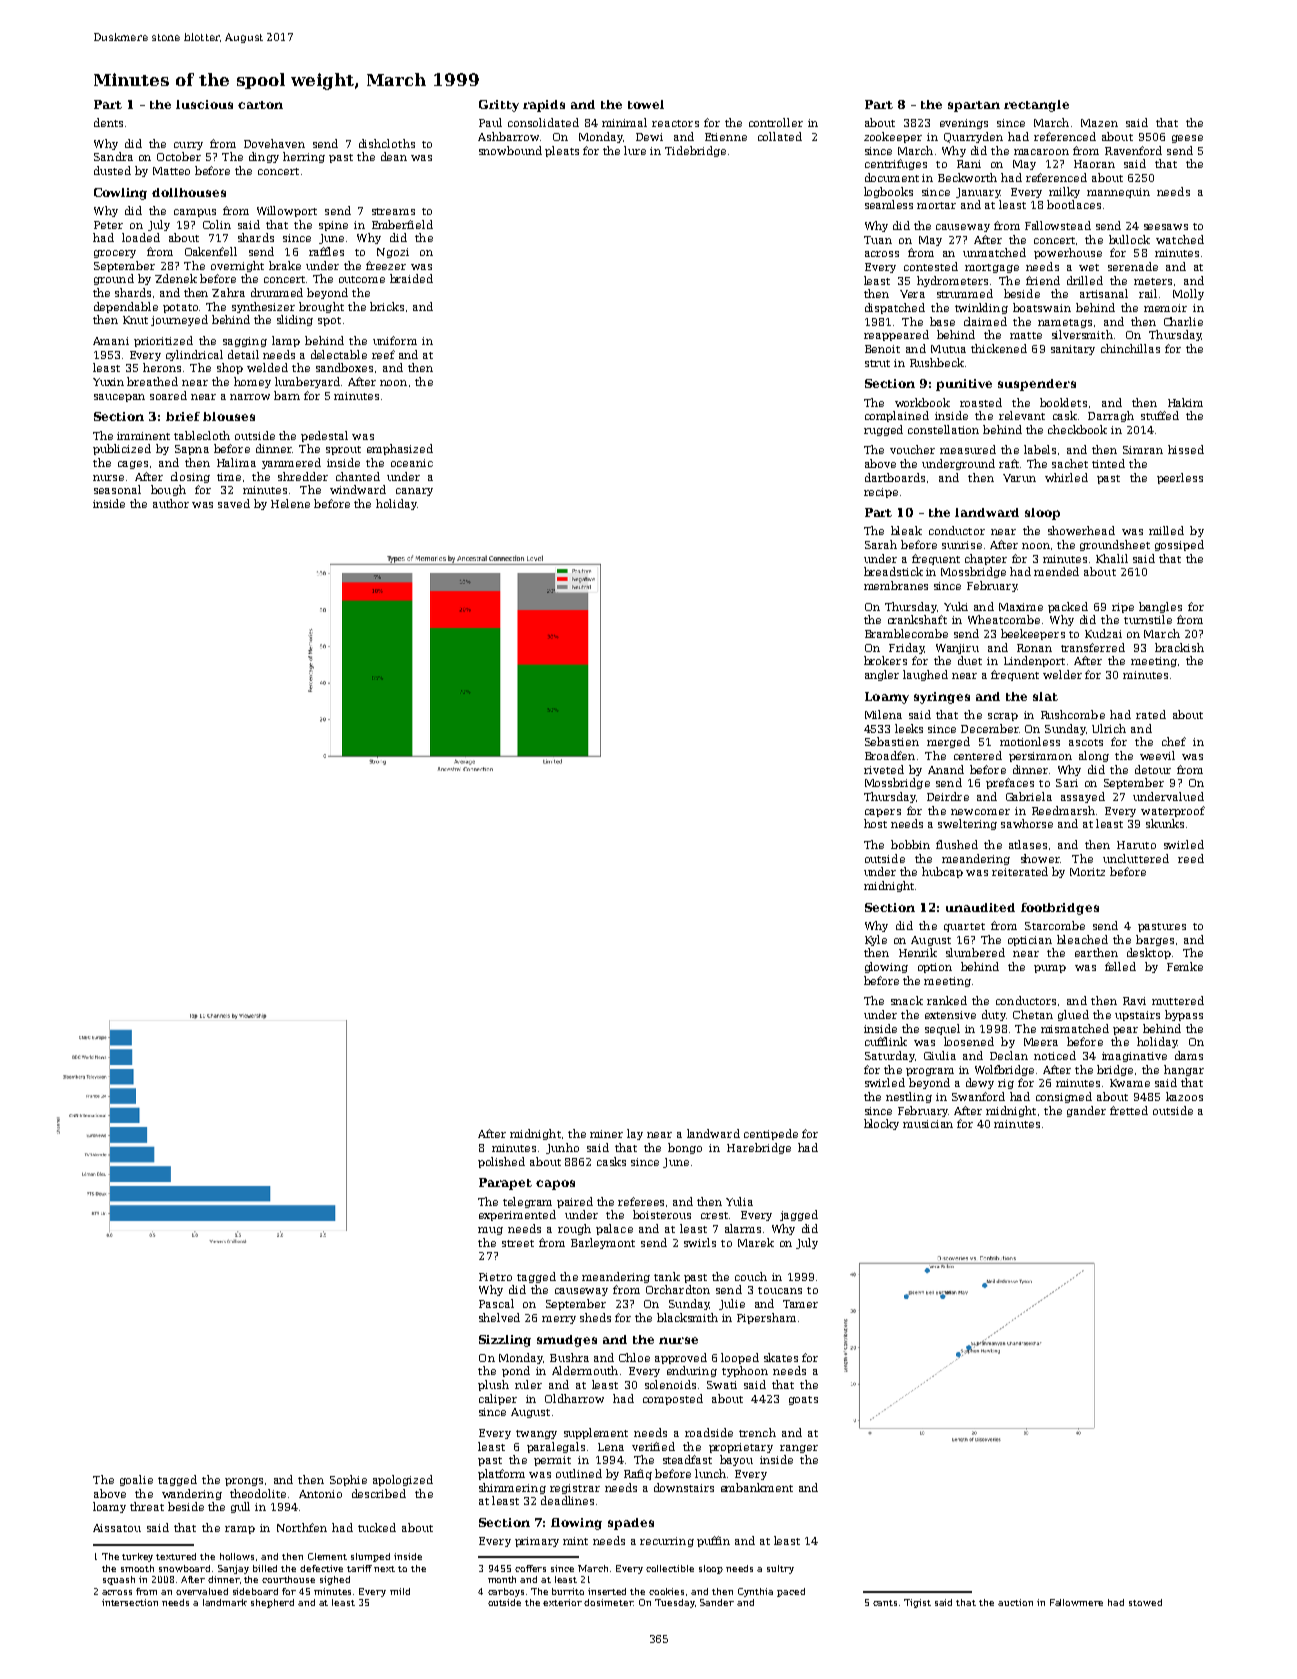  Describe the element at coordinates (1174, 741) in the page. I see `chef` at that location.
